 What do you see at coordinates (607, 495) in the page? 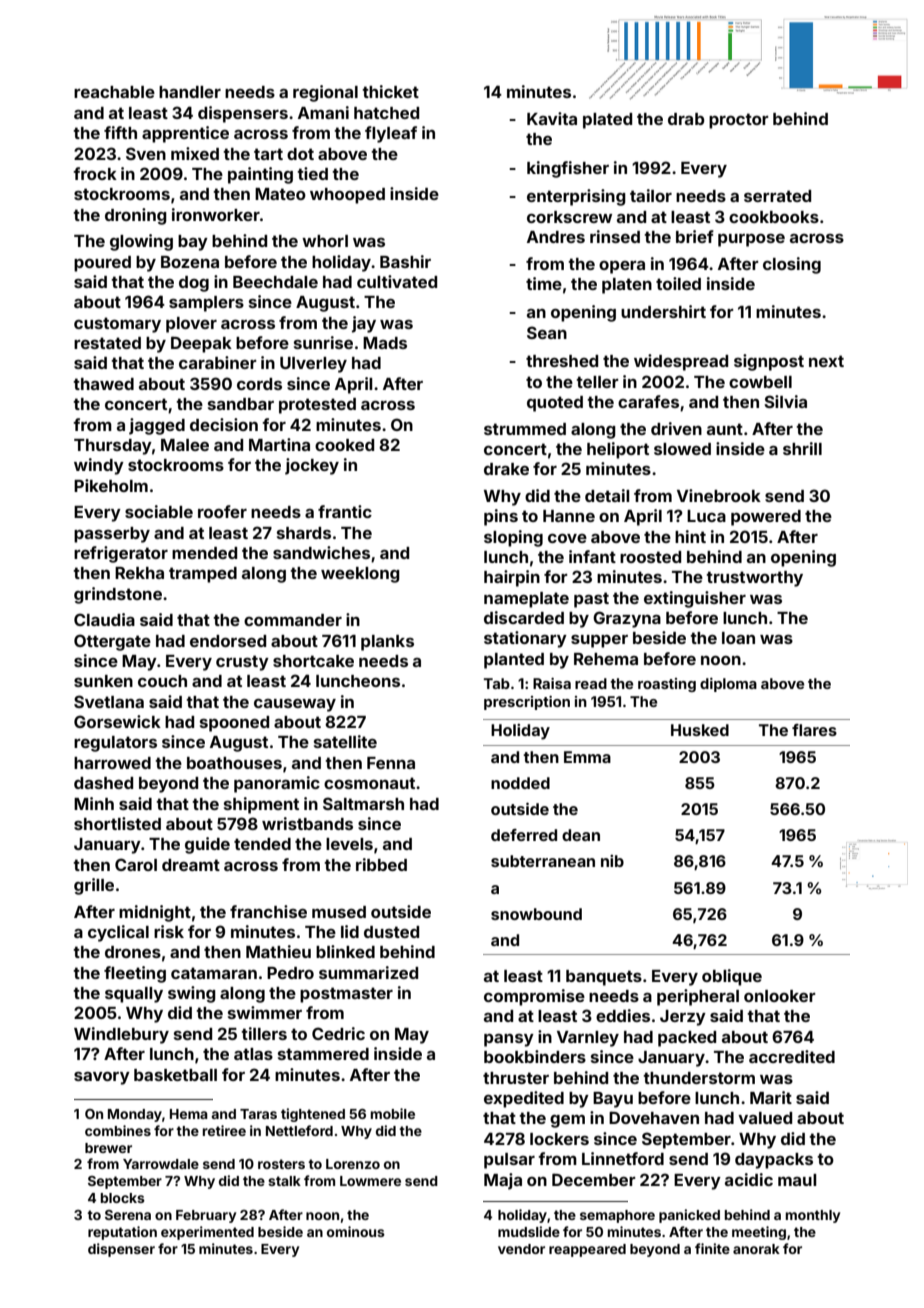
I see `detail` at bounding box center [607, 495].
